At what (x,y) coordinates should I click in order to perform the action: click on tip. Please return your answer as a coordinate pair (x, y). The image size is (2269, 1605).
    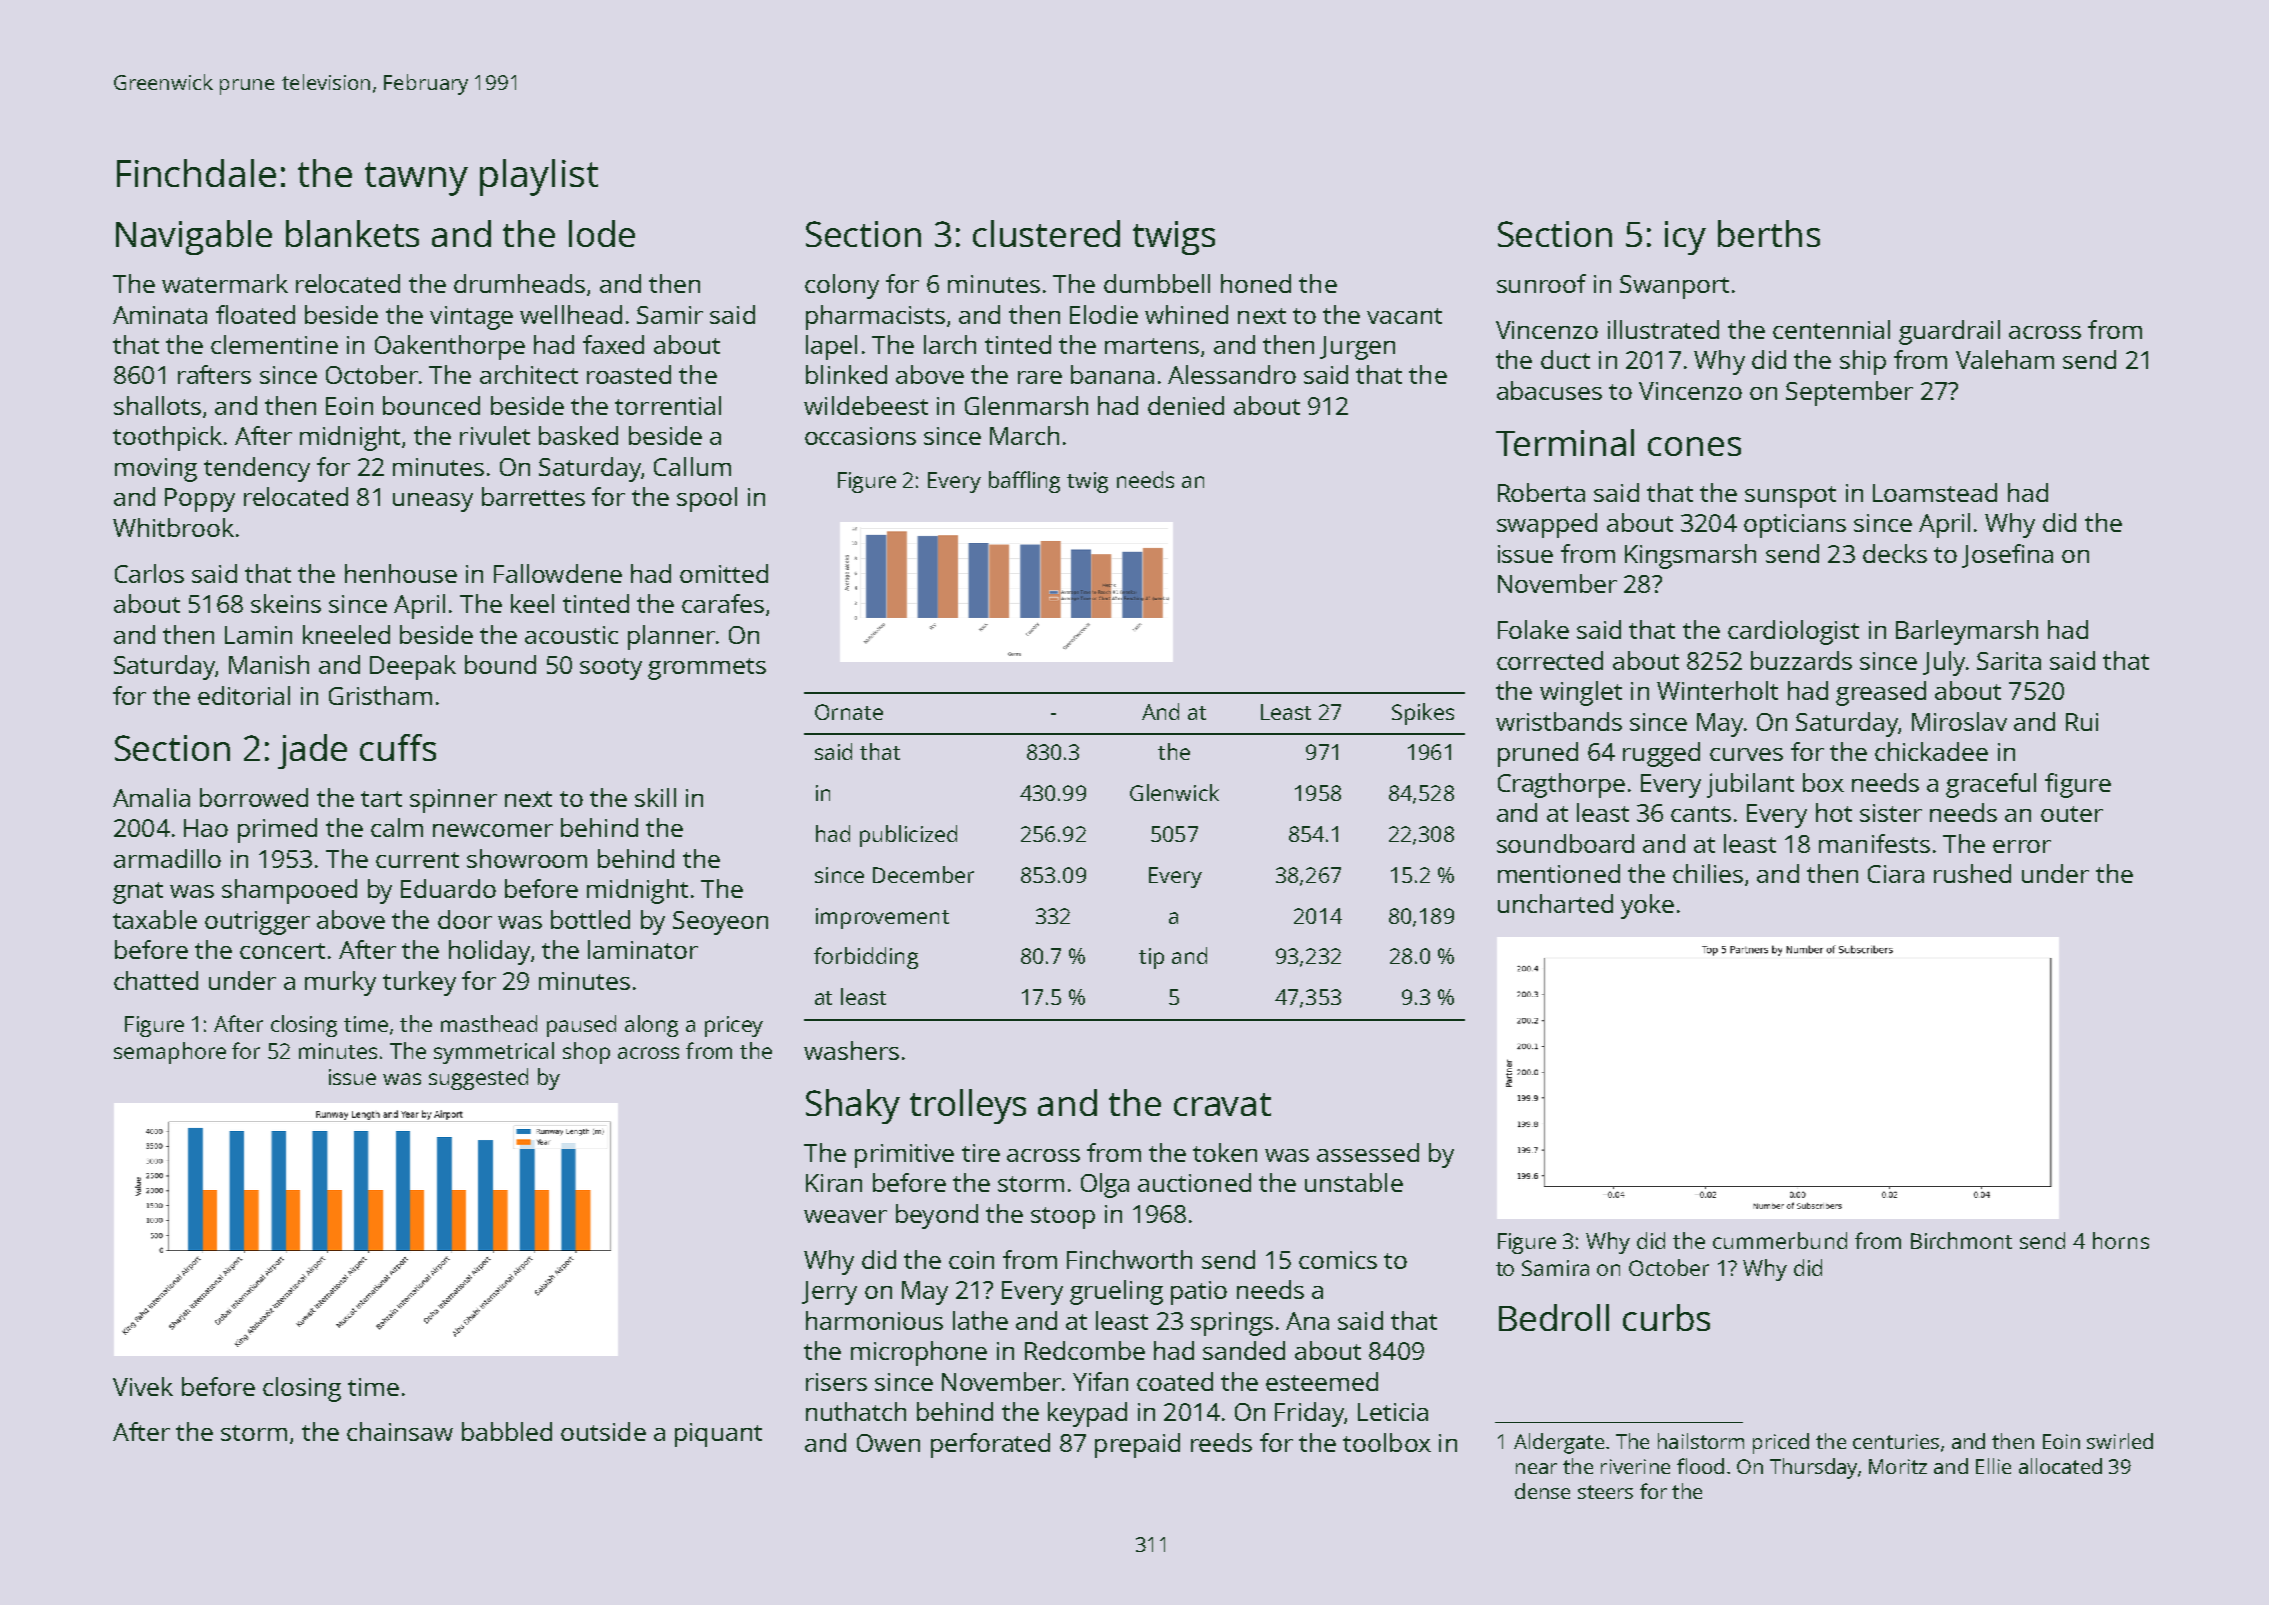
    Looking at the image, I should click on (1151, 958).
